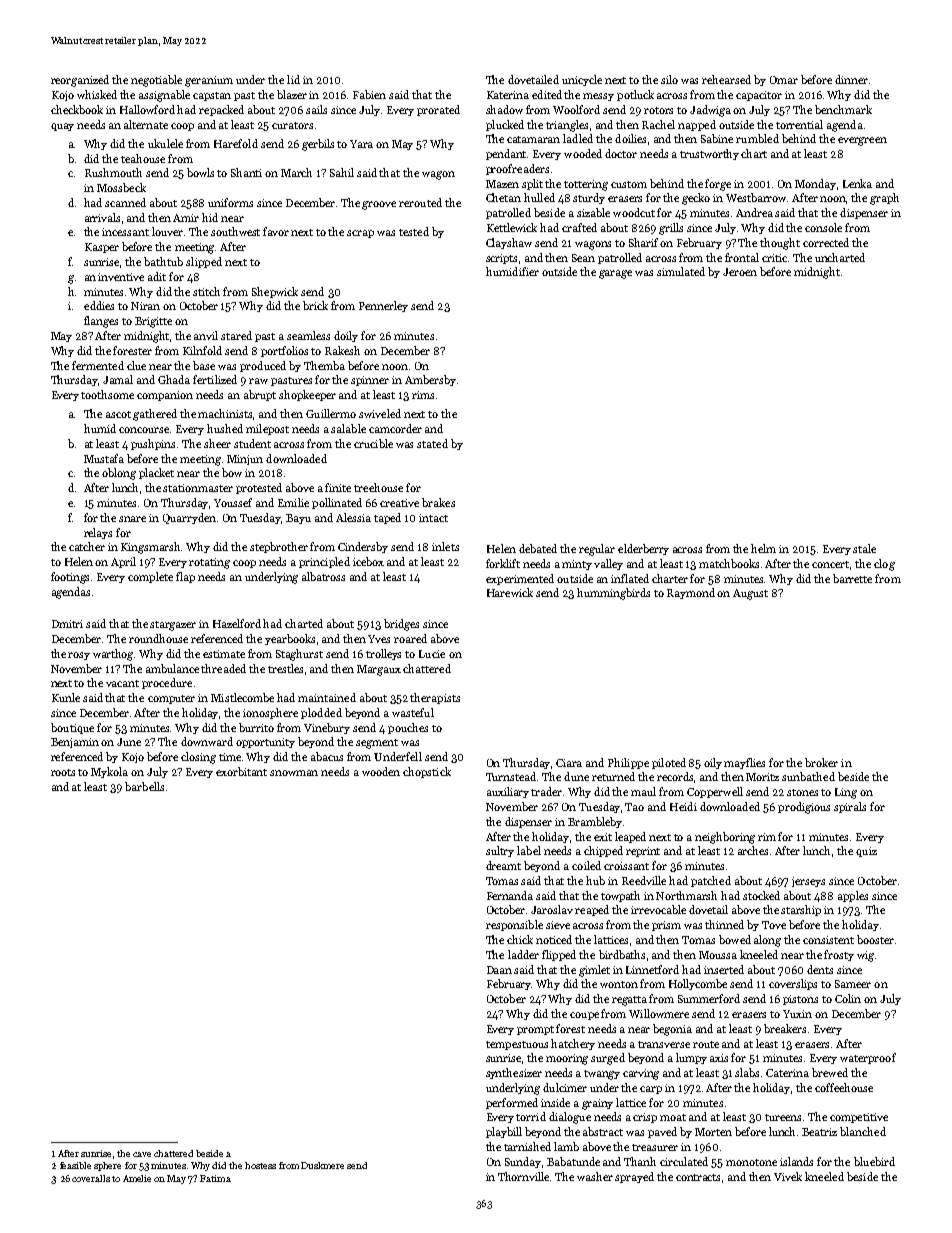 The height and width of the screenshot is (1233, 952). I want to click on coveralls, so click(91, 1178).
